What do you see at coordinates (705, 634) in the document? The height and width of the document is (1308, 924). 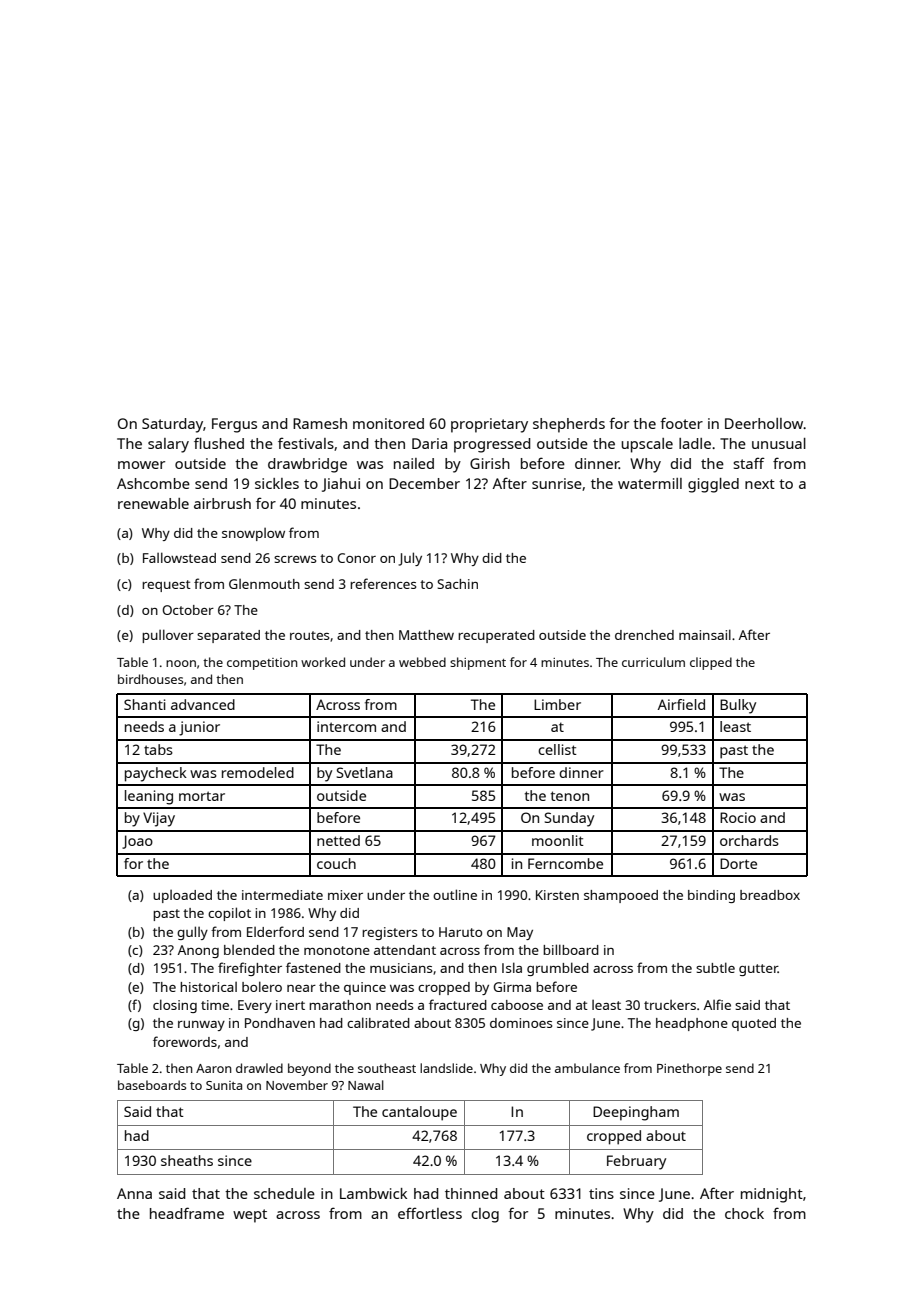 I see `mainsail` at bounding box center [705, 634].
